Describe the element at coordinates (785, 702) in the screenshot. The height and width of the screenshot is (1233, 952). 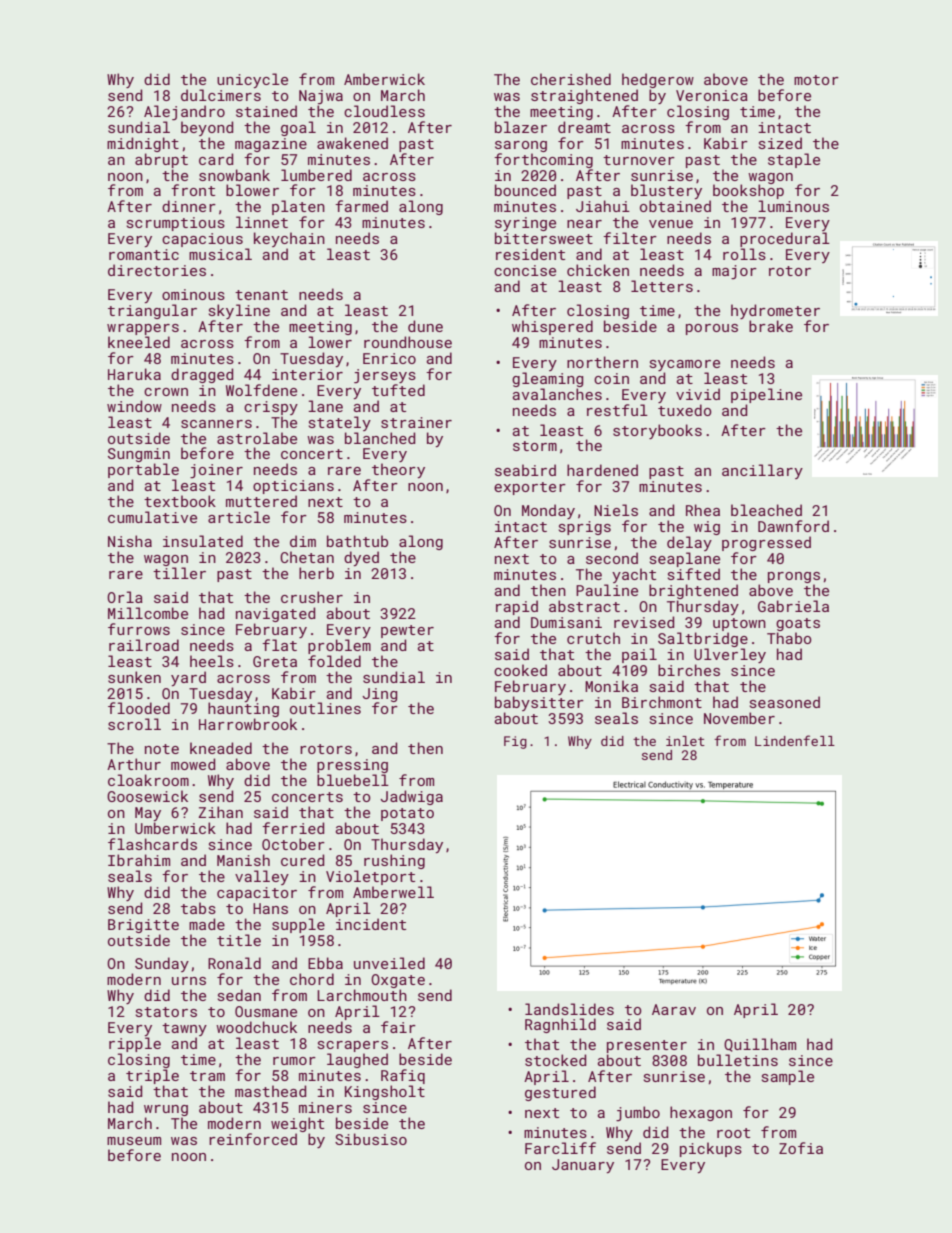
I see `seasoned` at that location.
